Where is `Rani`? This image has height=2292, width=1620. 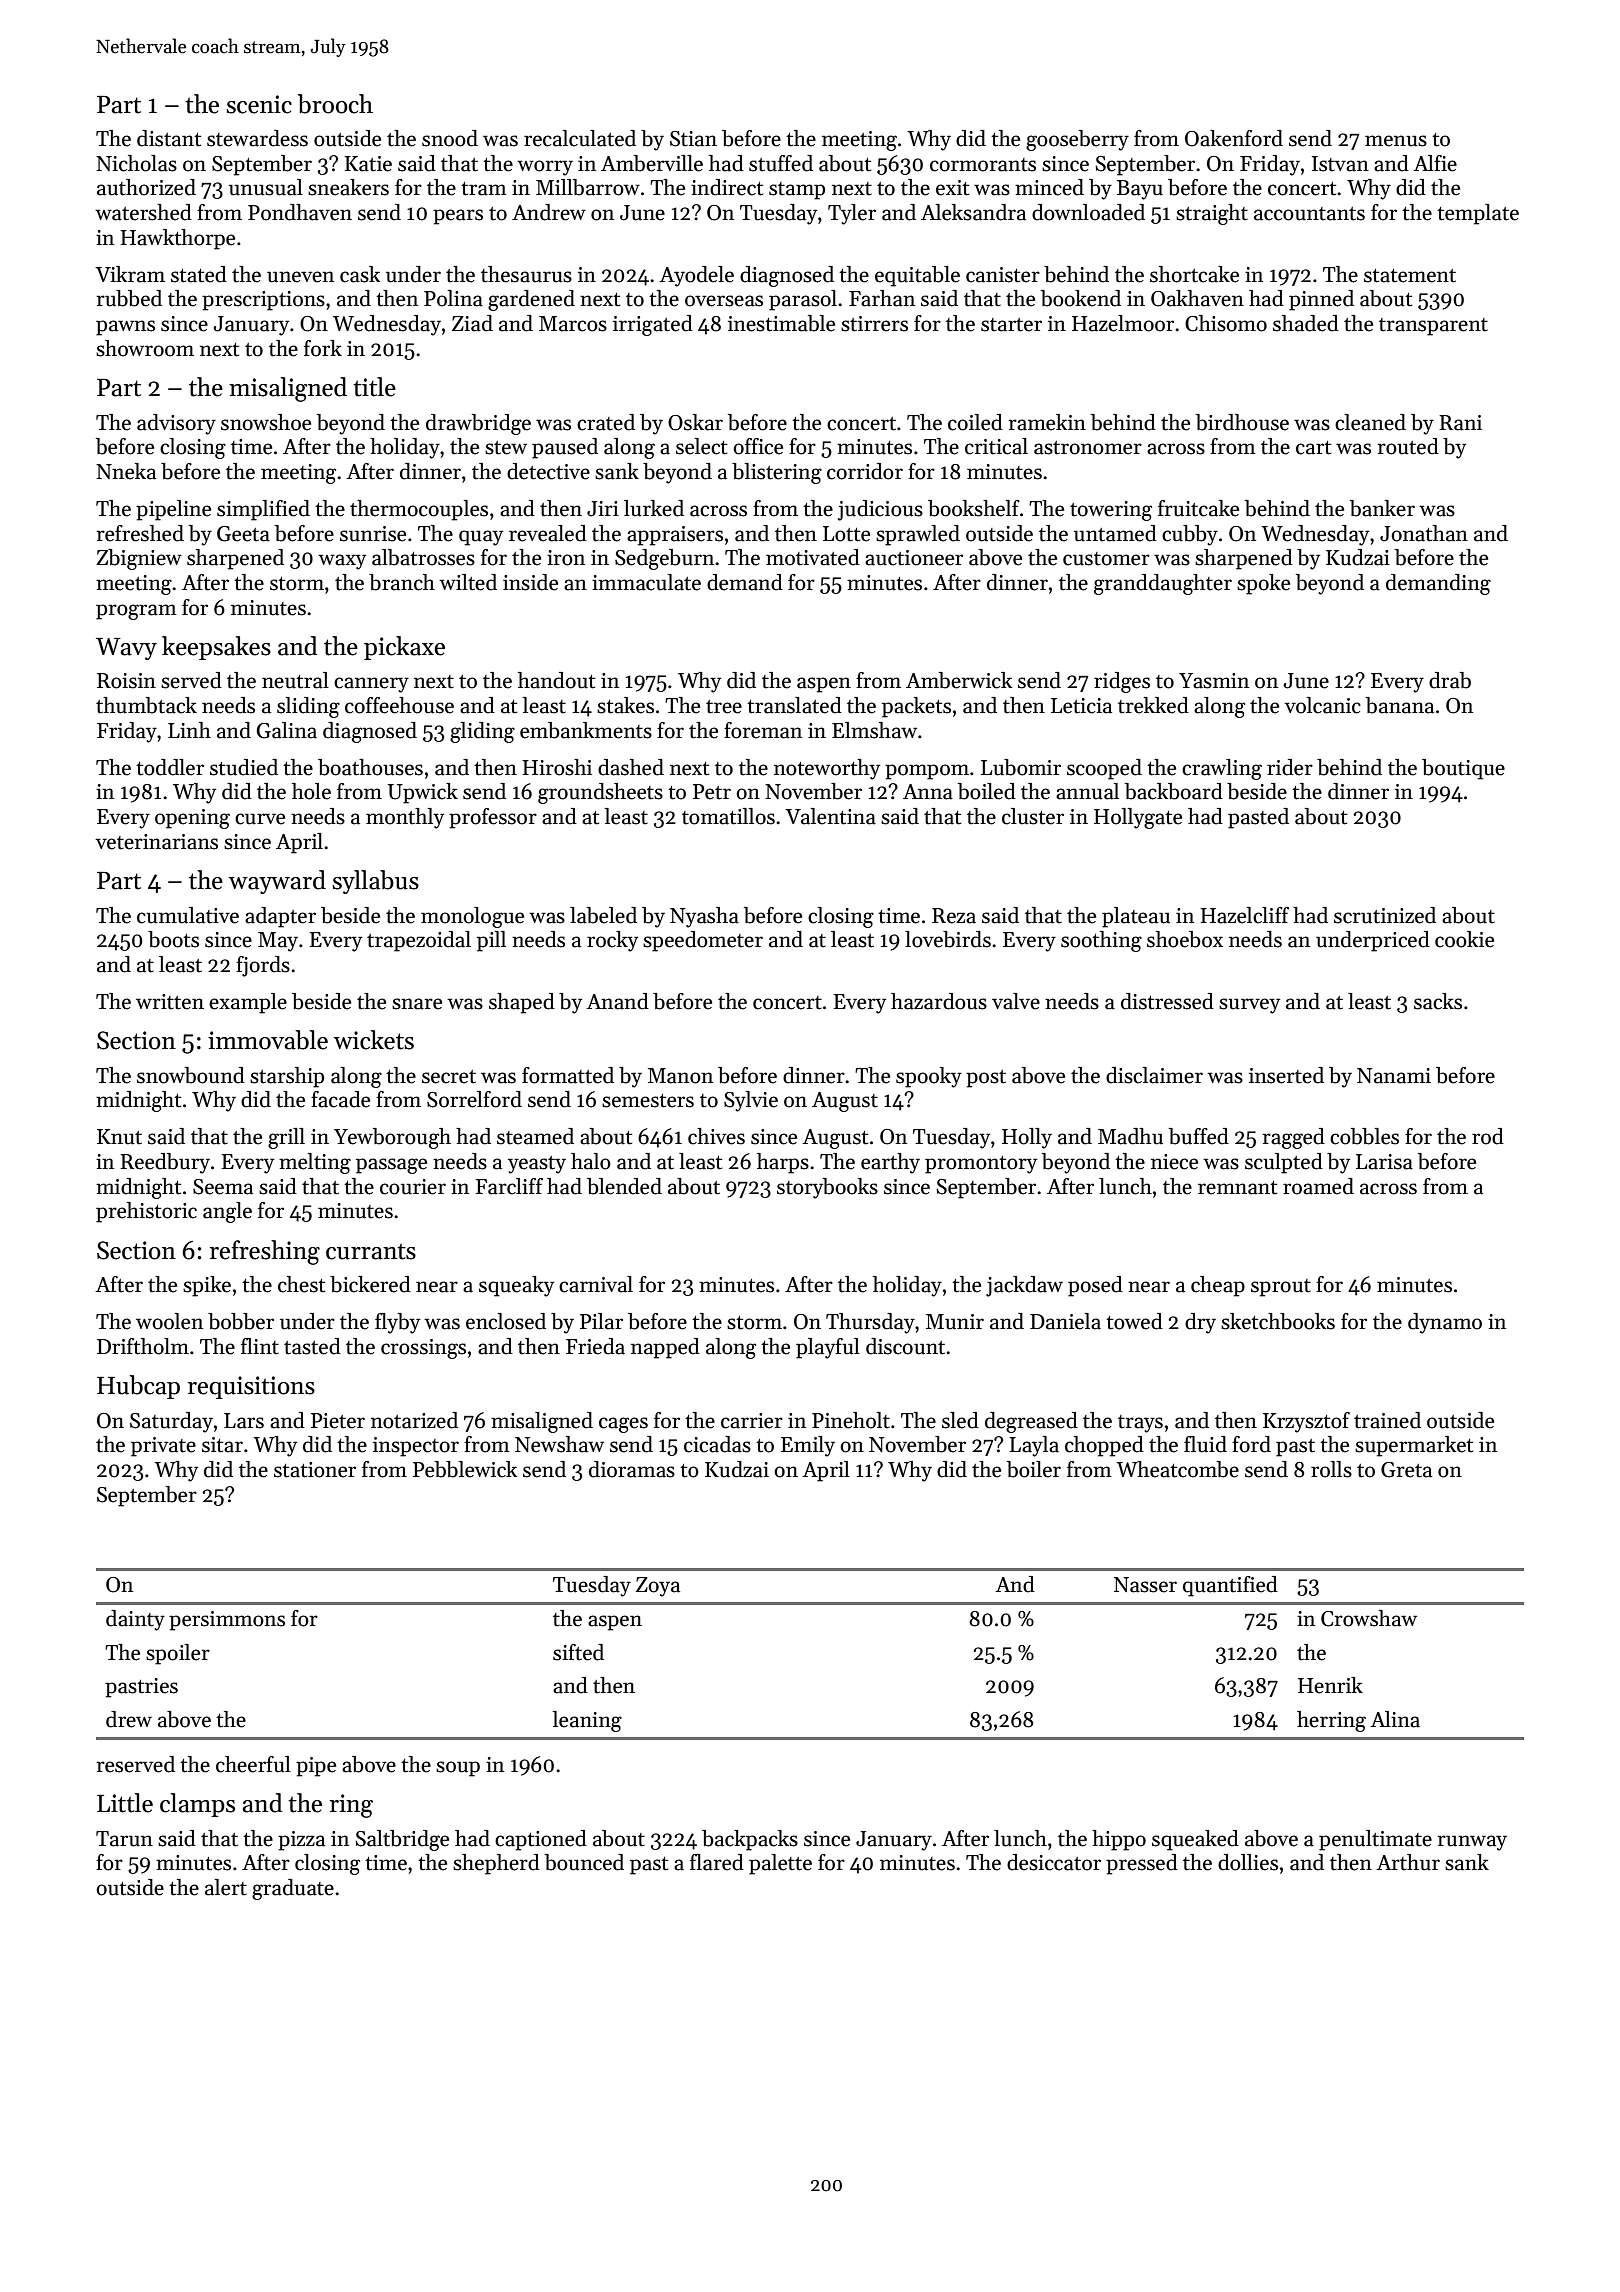
Rani is located at coordinates (1460, 423).
